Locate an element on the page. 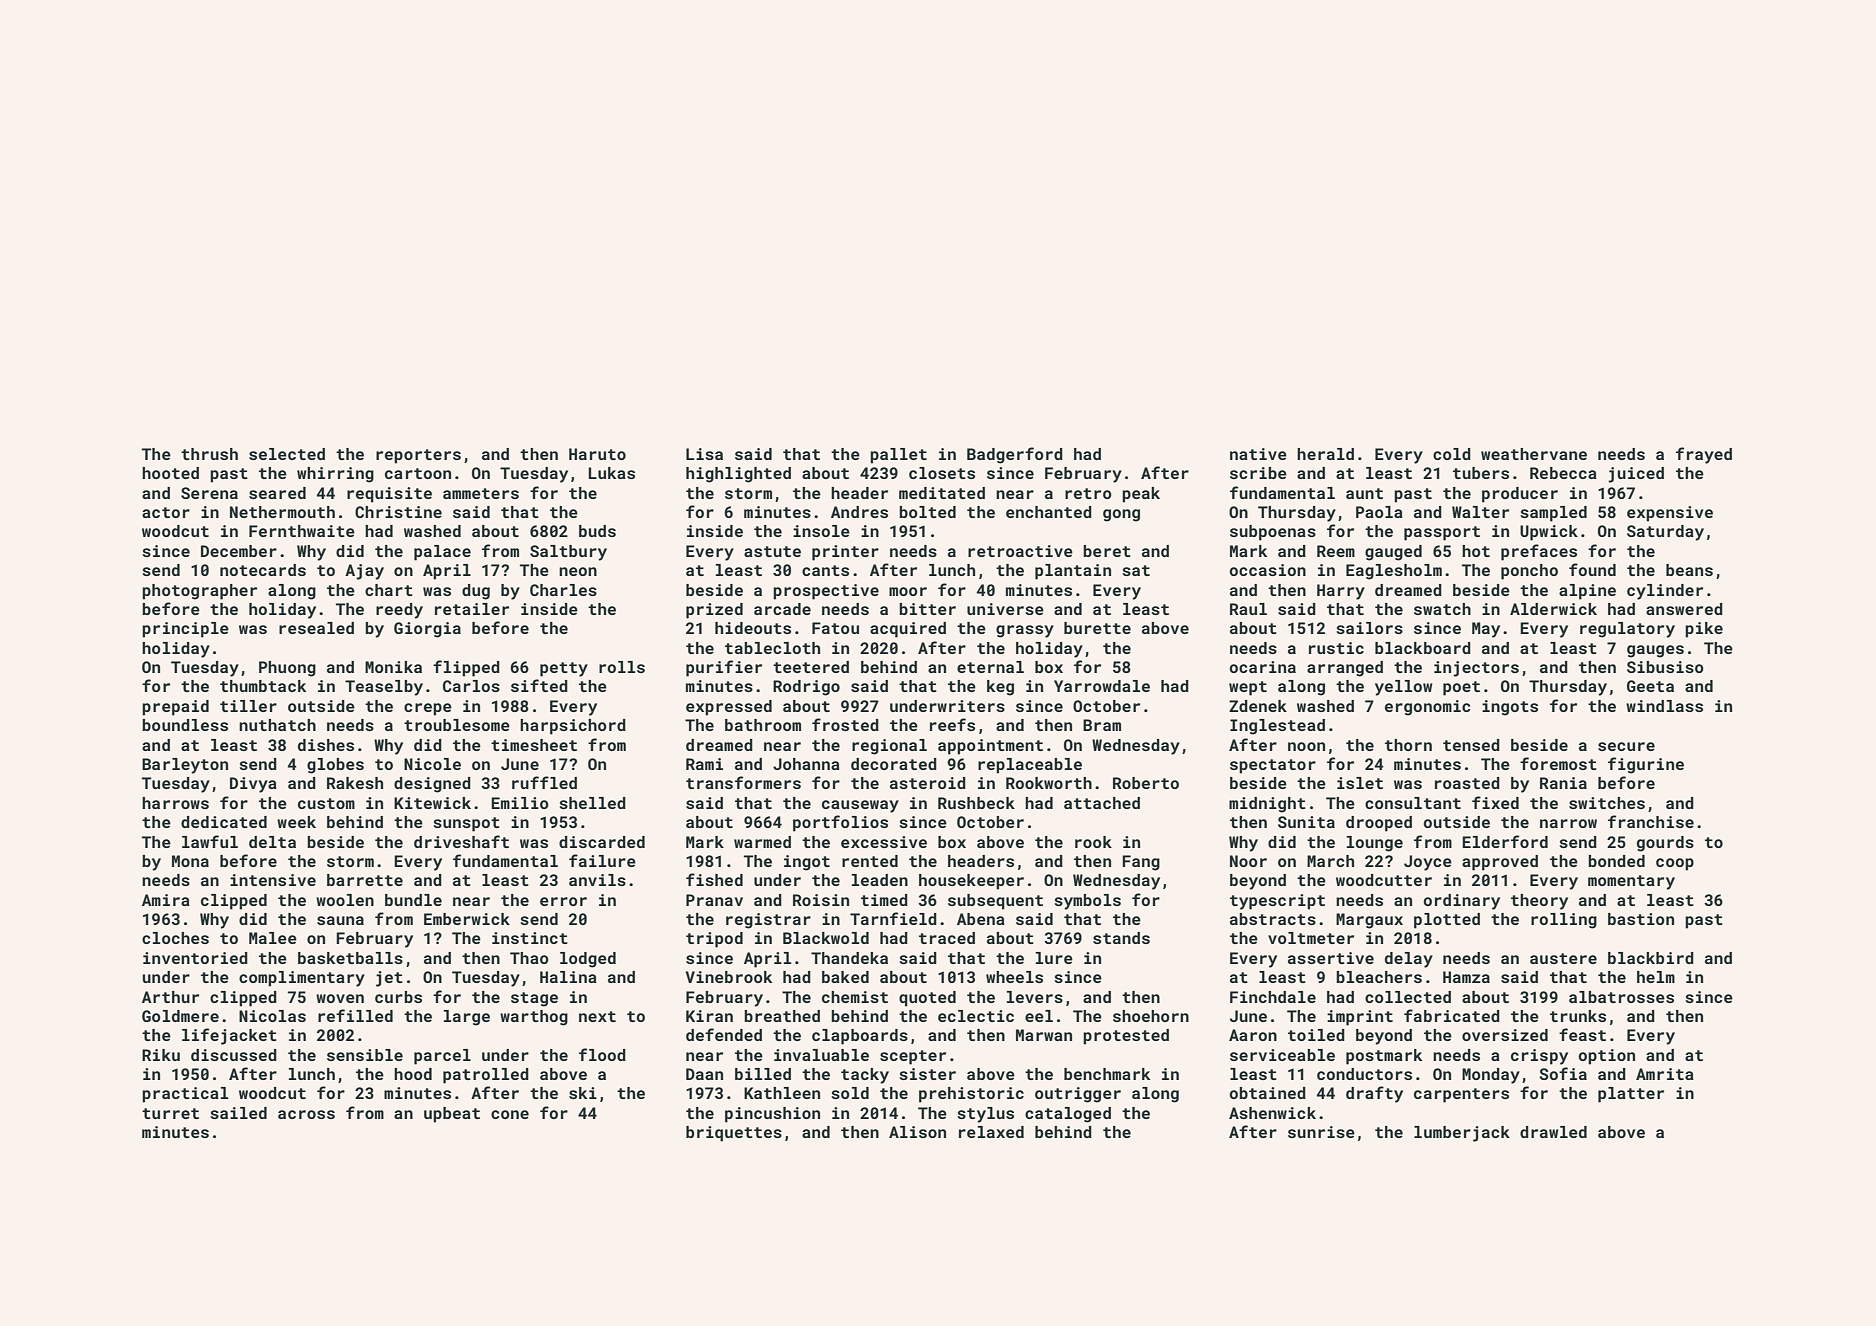  leaden is located at coordinates (880, 880).
